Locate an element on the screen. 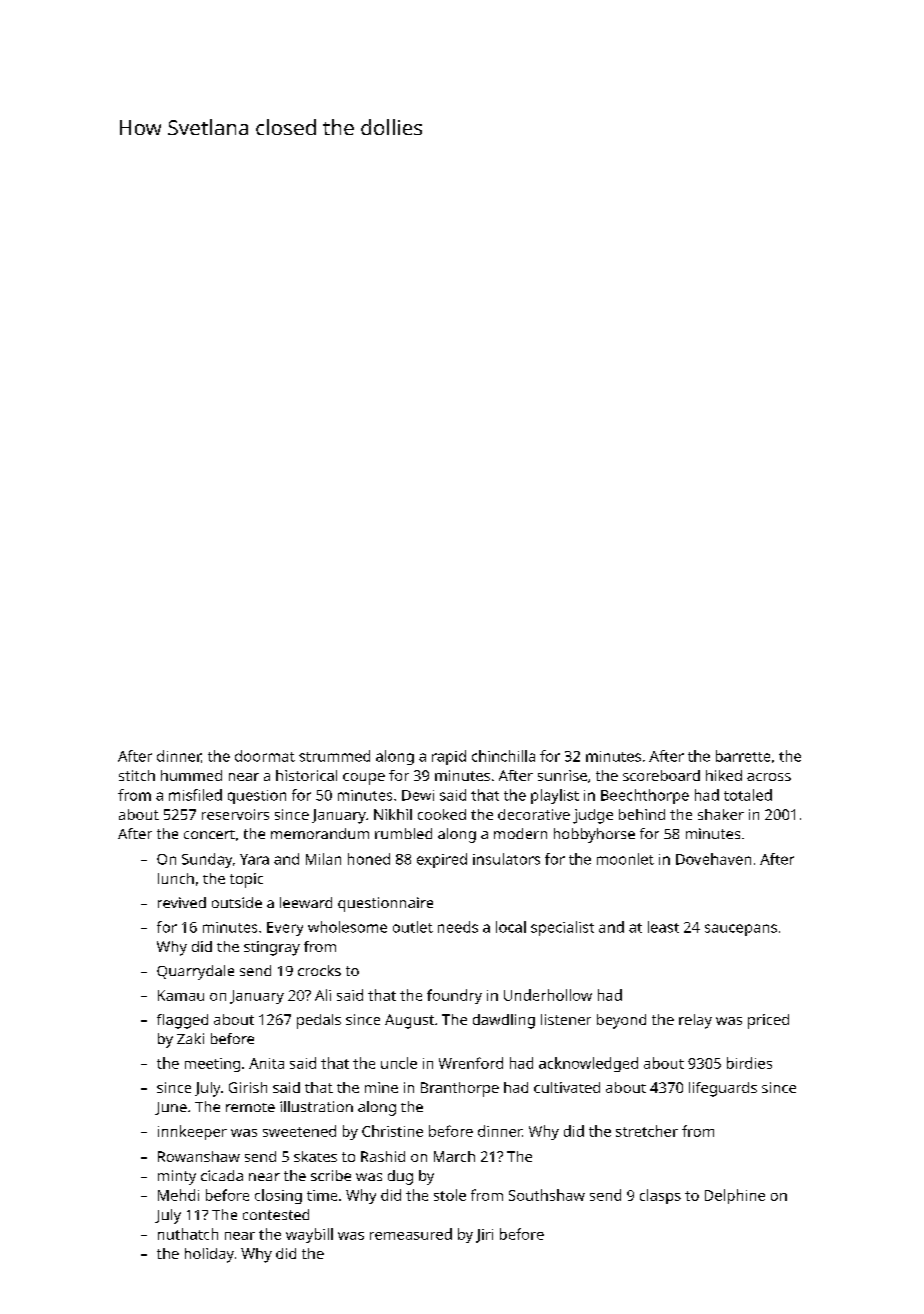  stitch is located at coordinates (137, 775).
